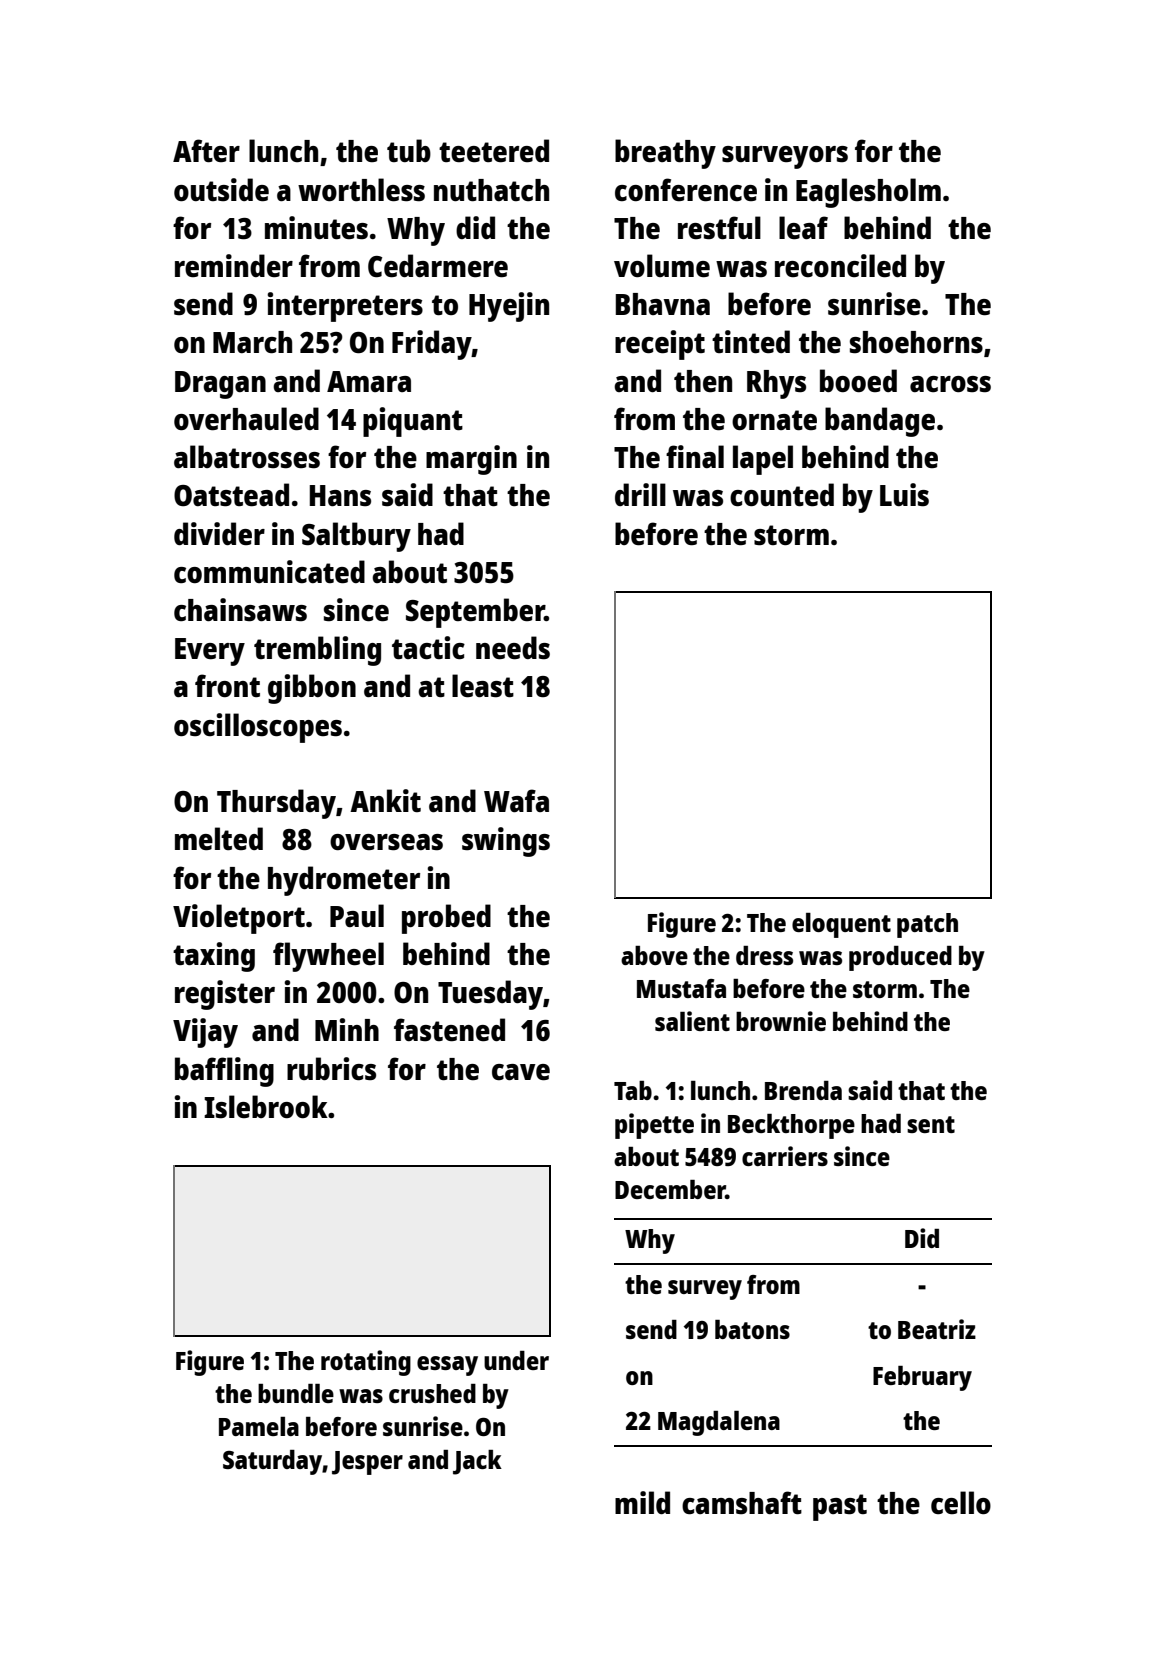 Image resolution: width=1165 pixels, height=1654 pixels. Describe the element at coordinates (369, 381) in the document. I see `Amara` at that location.
